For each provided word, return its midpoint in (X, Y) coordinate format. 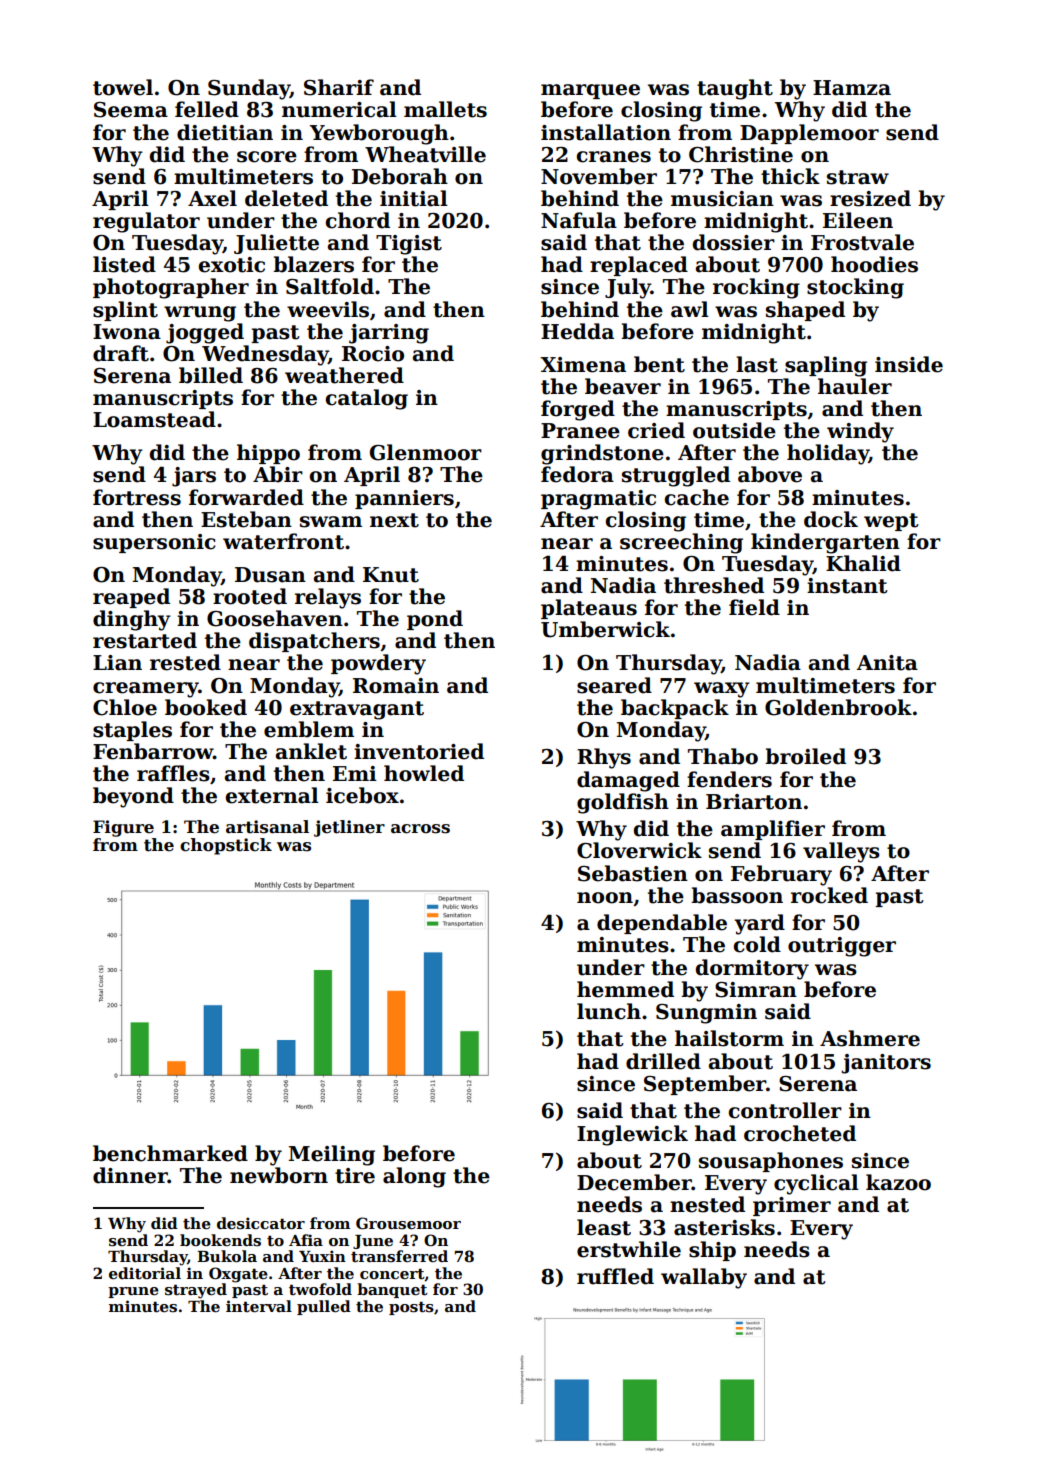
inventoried (419, 751)
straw (858, 177)
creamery (146, 690)
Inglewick (632, 1135)
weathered (344, 375)
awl (690, 309)
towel (123, 87)
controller (785, 1110)
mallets (445, 109)
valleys (841, 852)
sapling (826, 366)
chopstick (226, 846)
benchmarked (170, 1153)
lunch (609, 1011)
